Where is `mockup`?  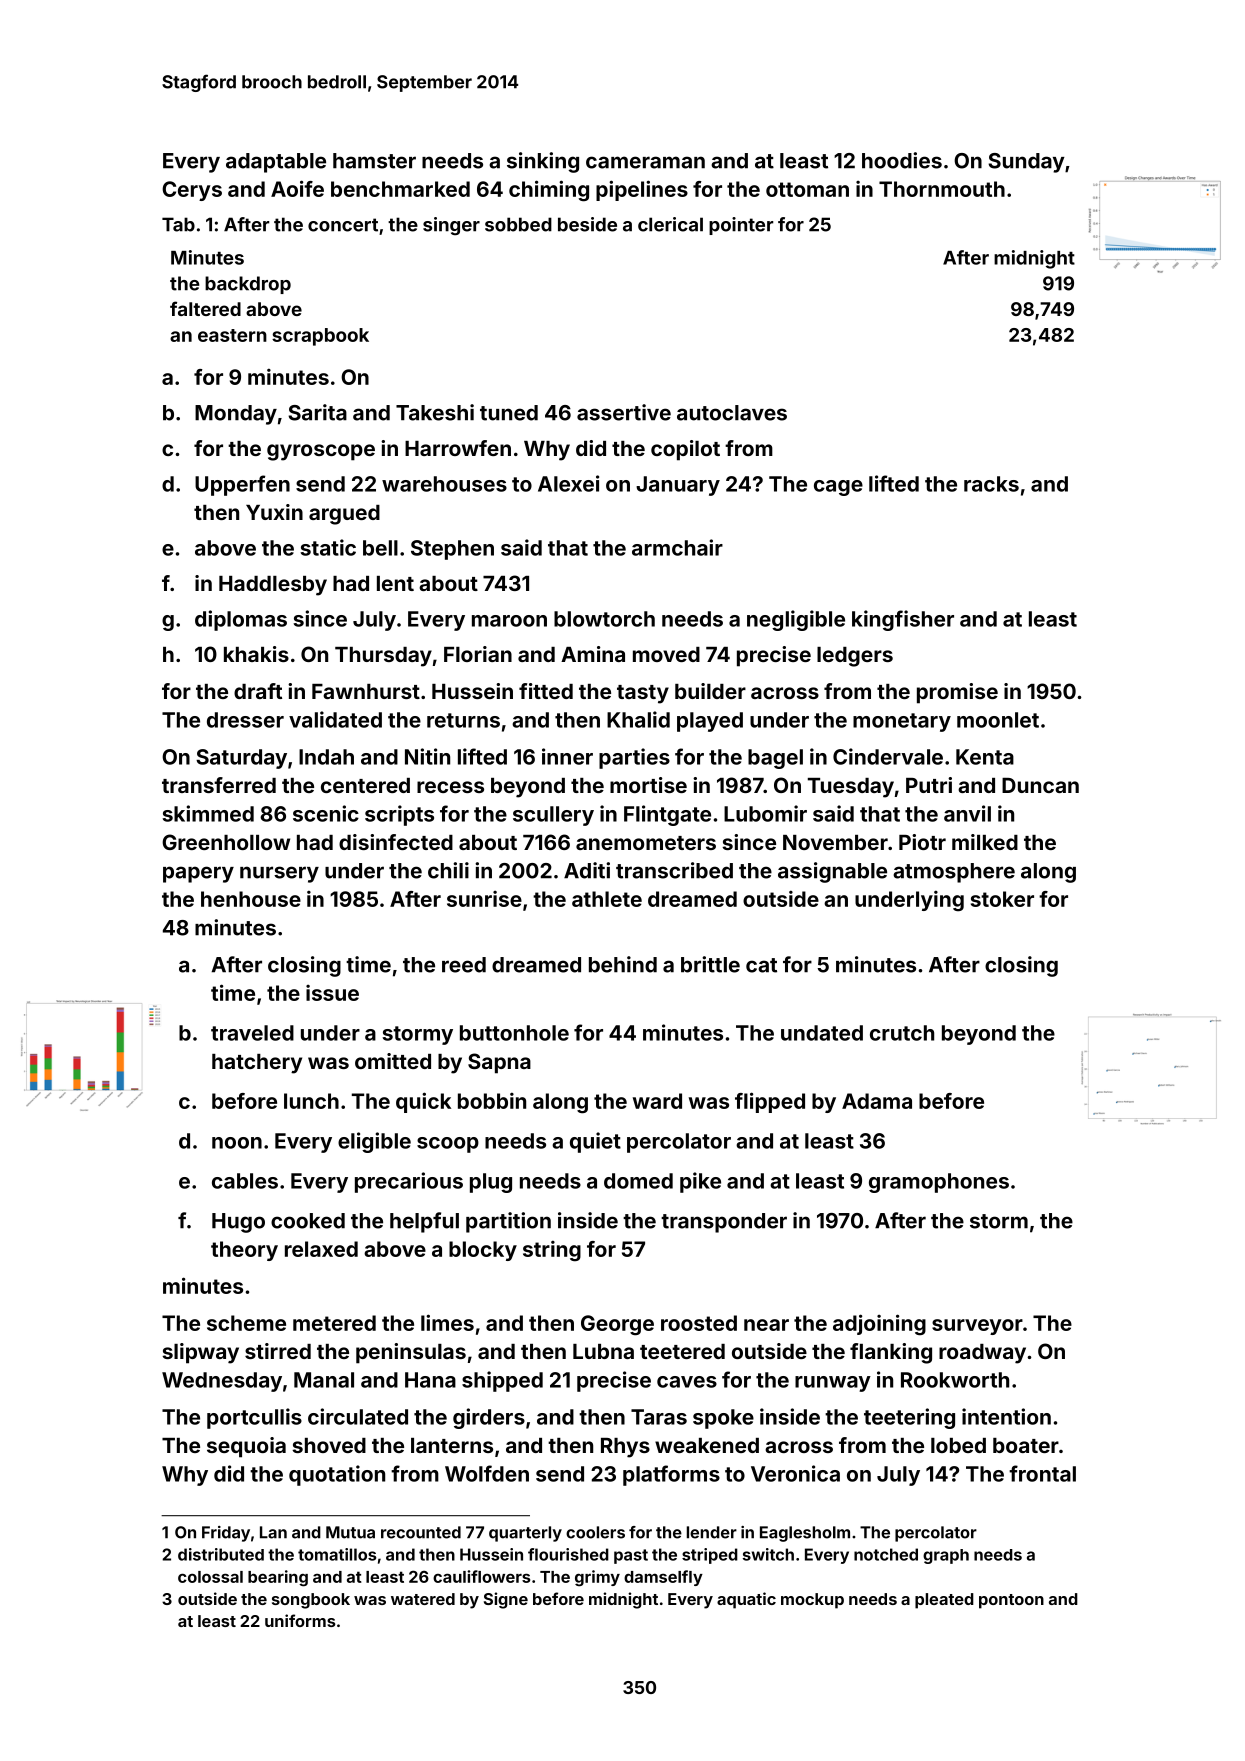
mockup is located at coordinates (812, 1601).
